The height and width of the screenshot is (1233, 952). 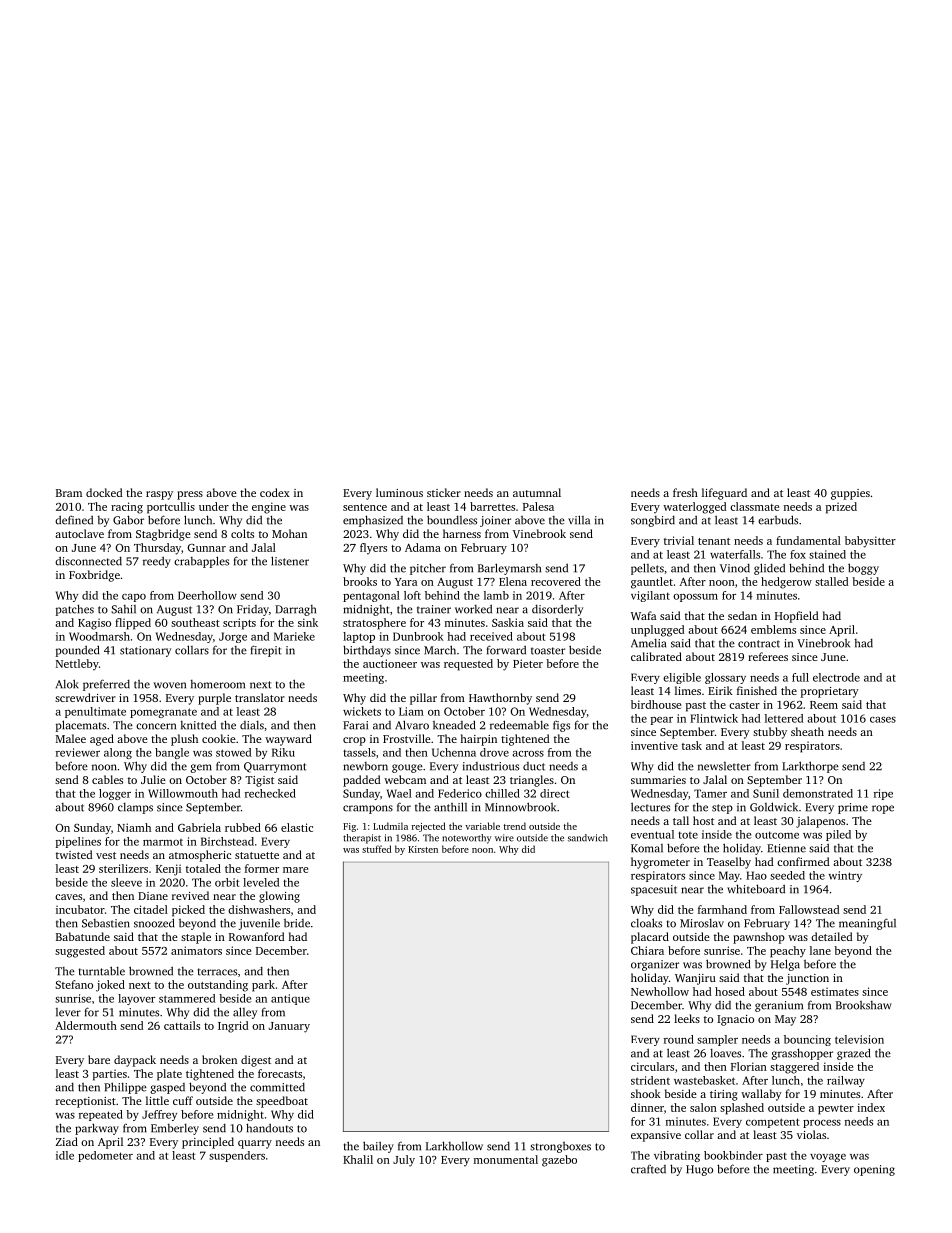 I want to click on suggested, so click(x=80, y=952).
